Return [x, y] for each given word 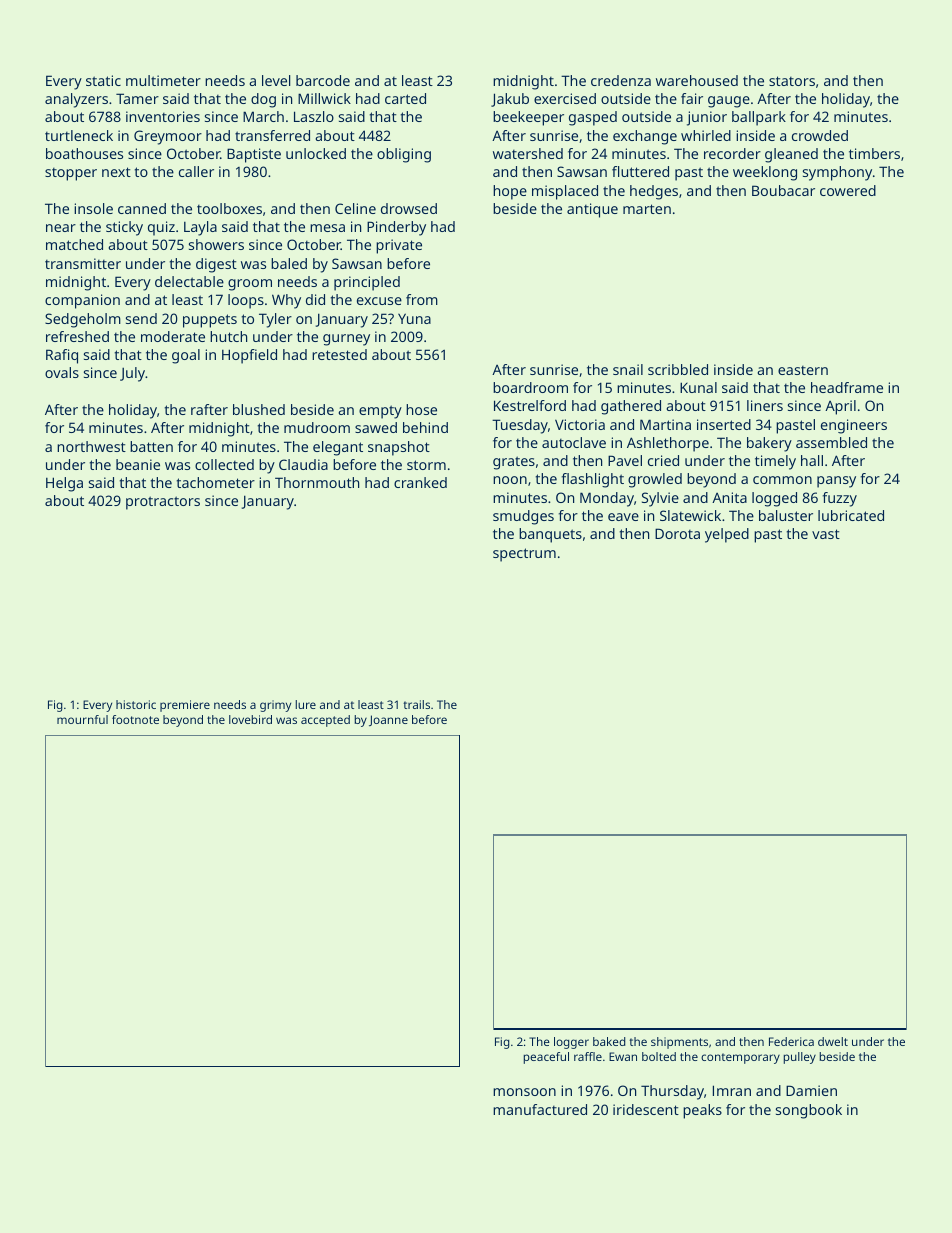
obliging [404, 155]
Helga [64, 484]
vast [826, 534]
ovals [62, 372]
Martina [665, 424]
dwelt [833, 1041]
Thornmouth [317, 482]
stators [792, 81]
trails [416, 704]
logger [571, 1043]
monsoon [524, 1092]
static [103, 80]
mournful [82, 719]
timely [775, 462]
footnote [135, 719]
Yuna [414, 318]
